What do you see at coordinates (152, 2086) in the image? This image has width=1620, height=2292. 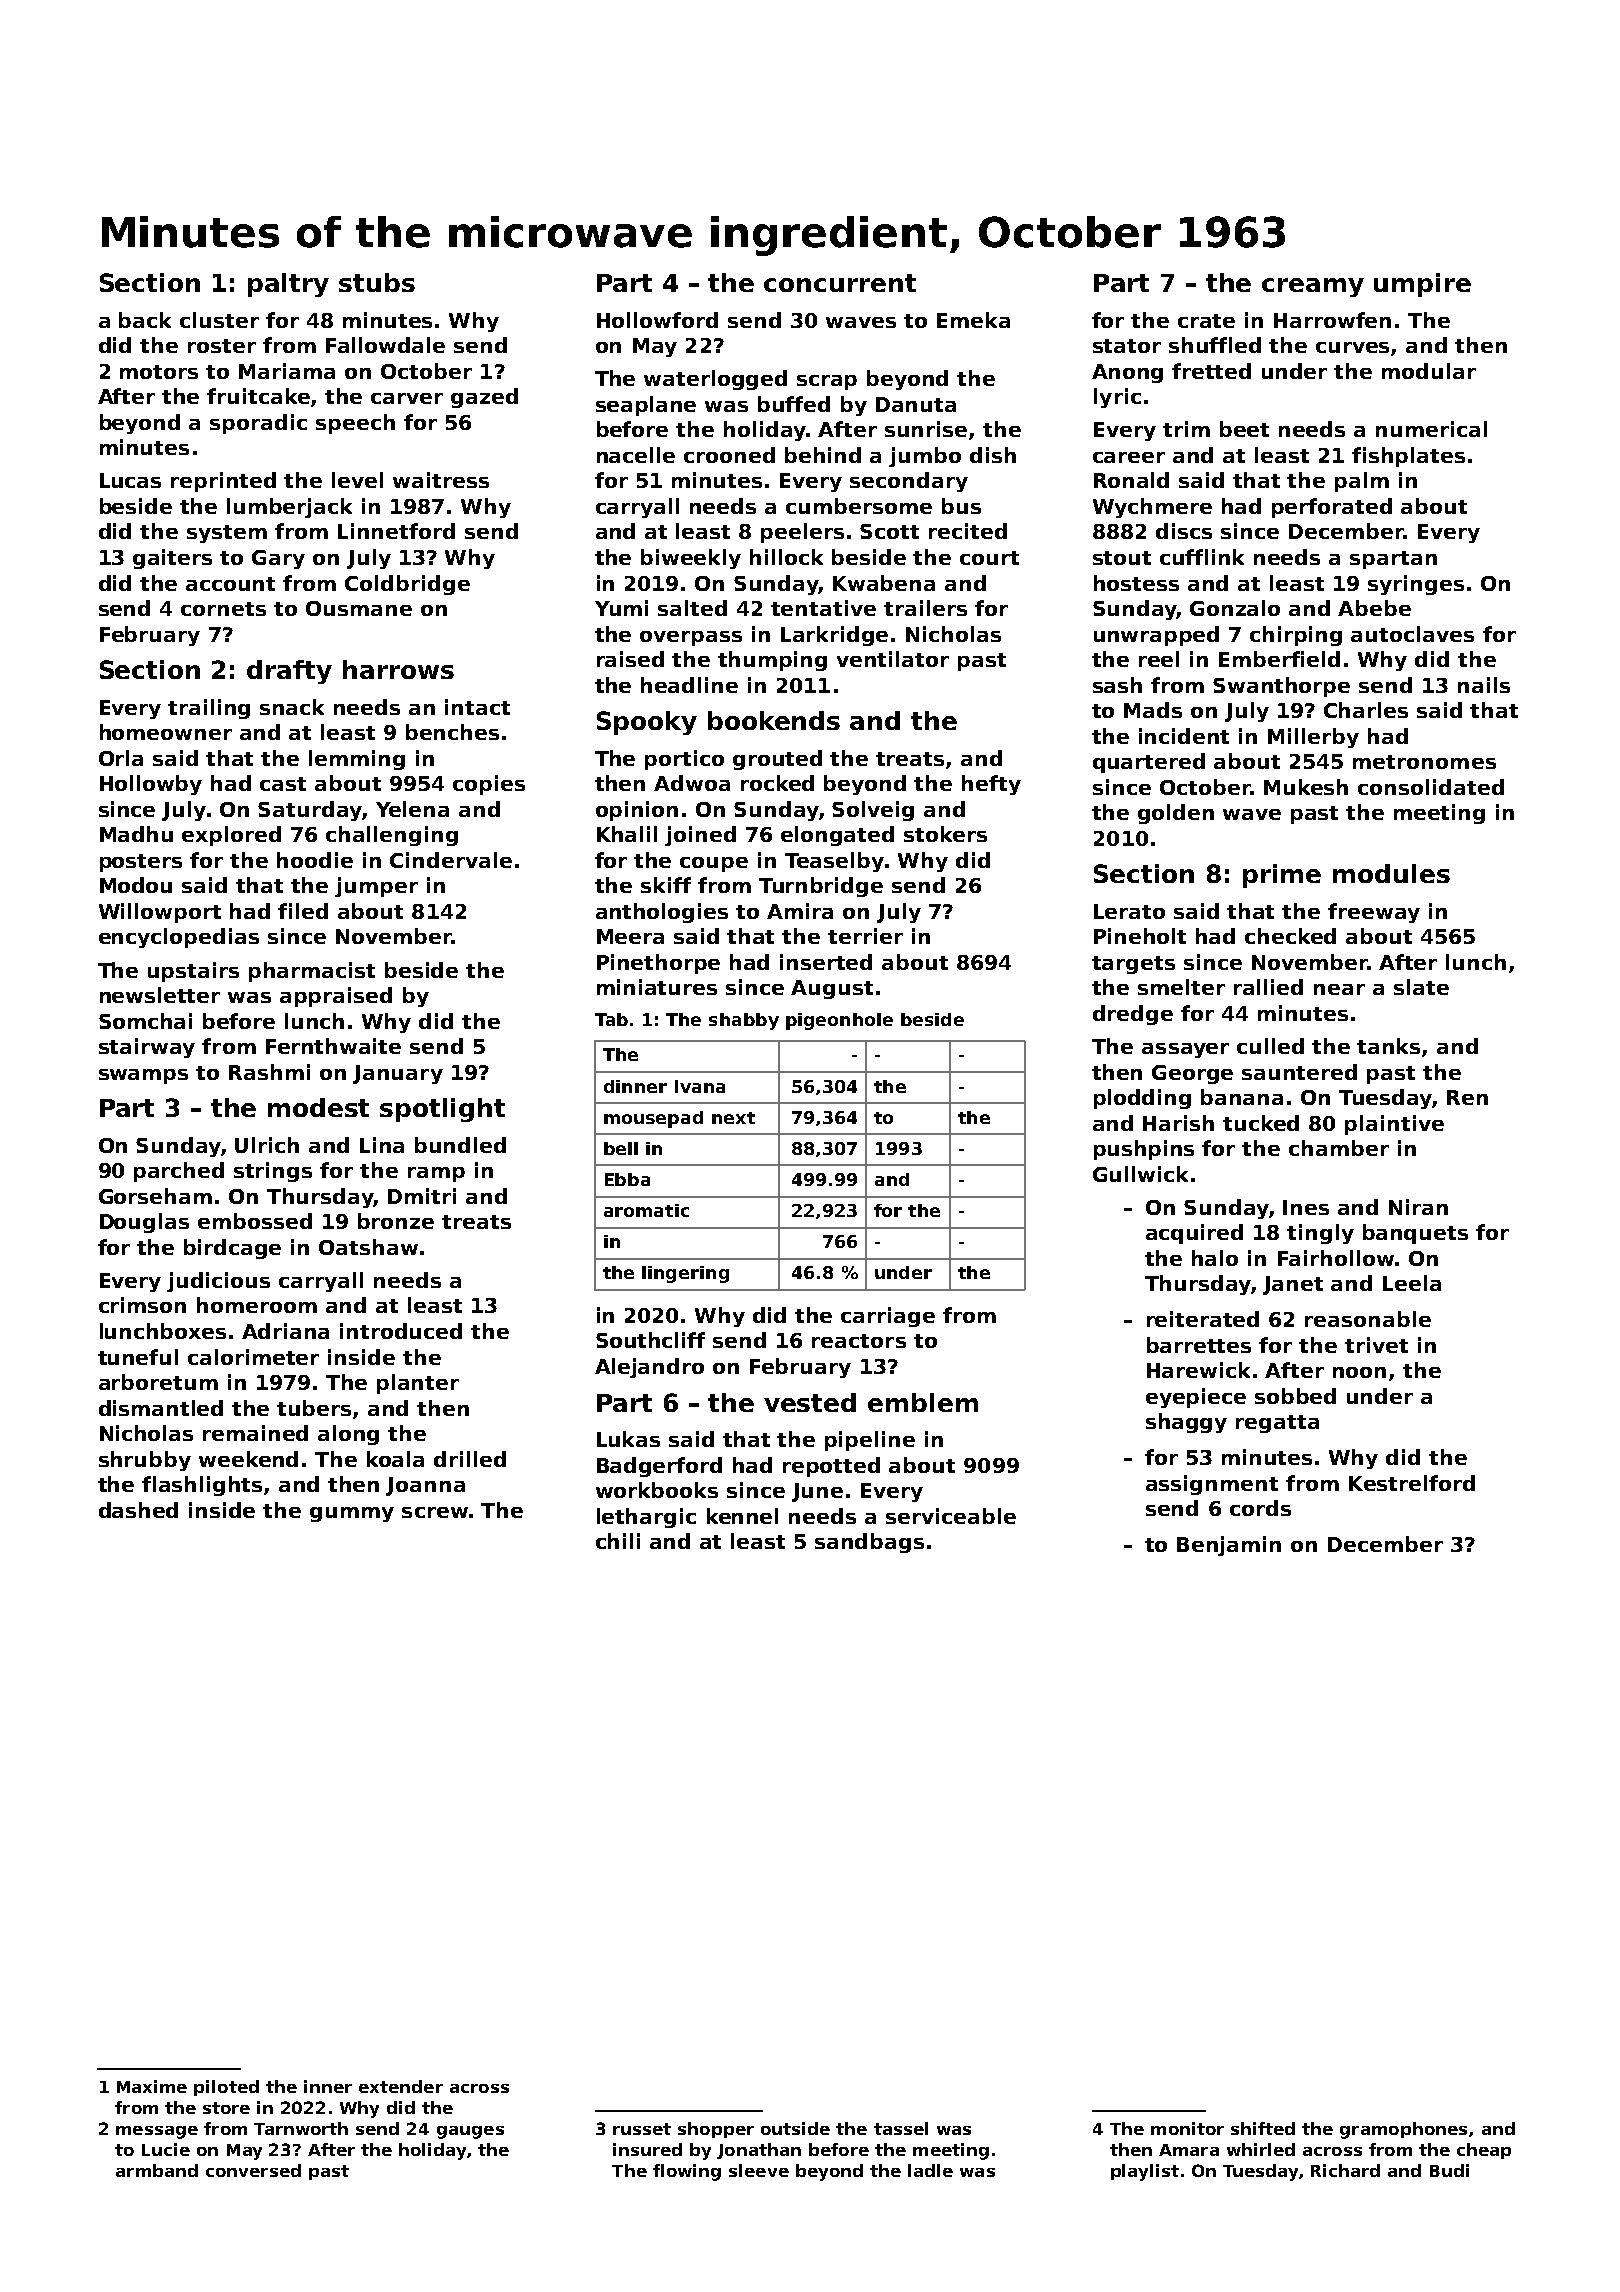 I see `Maxime` at bounding box center [152, 2086].
